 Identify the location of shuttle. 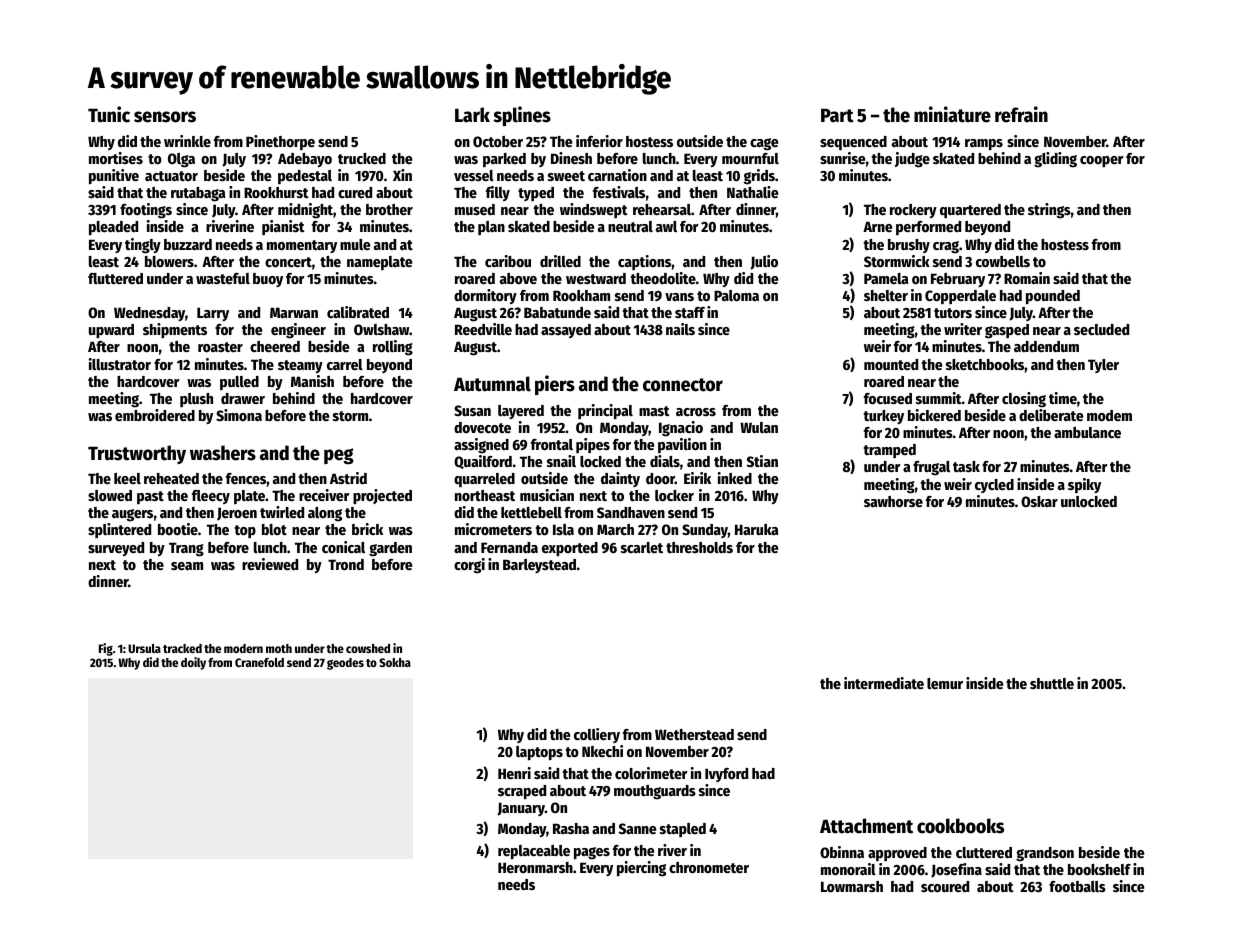
(1052, 683).
